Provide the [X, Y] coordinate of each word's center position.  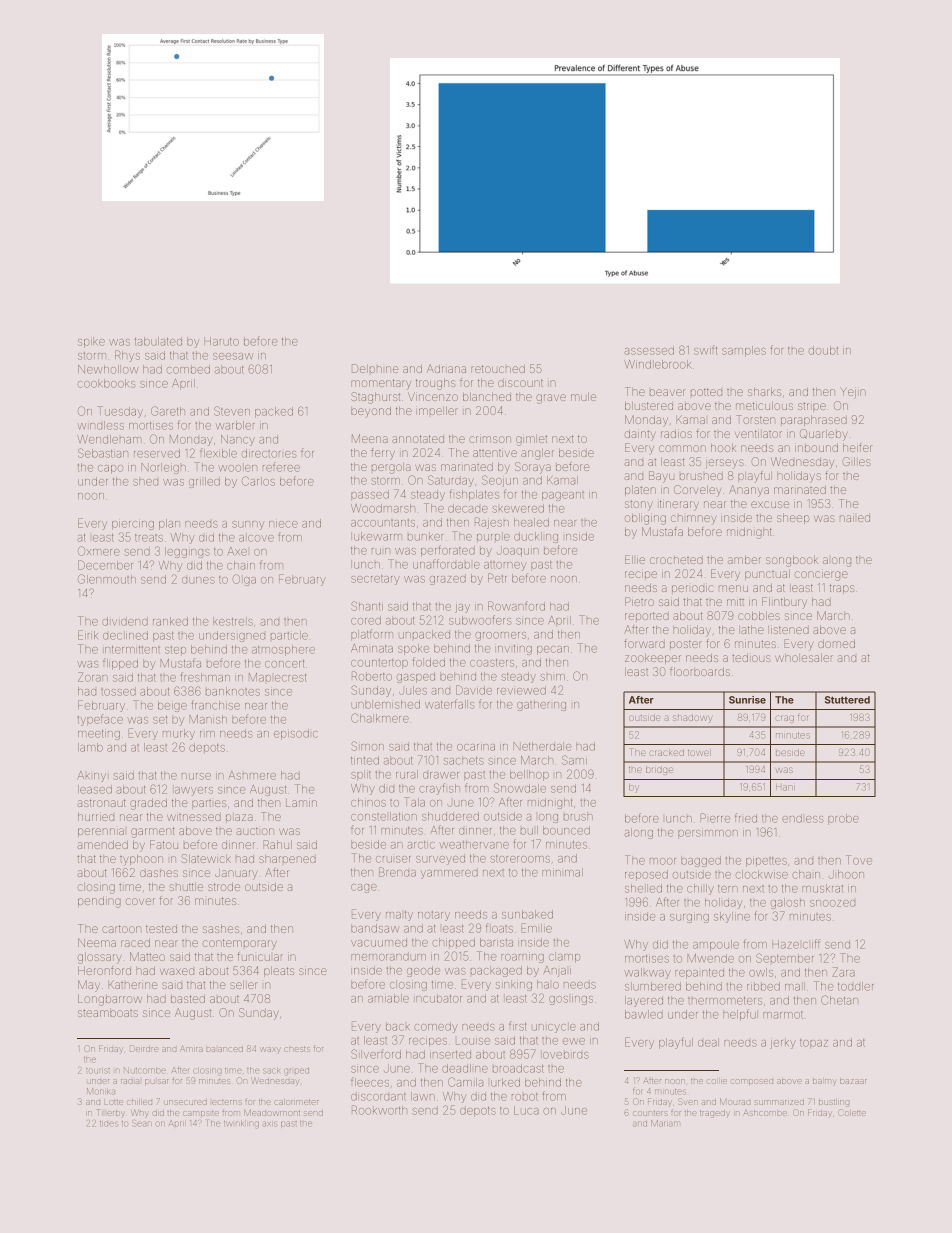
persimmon [708, 834]
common [682, 448]
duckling [536, 537]
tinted [365, 760]
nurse [196, 776]
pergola [391, 468]
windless [101, 425]
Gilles [856, 461]
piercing [133, 525]
